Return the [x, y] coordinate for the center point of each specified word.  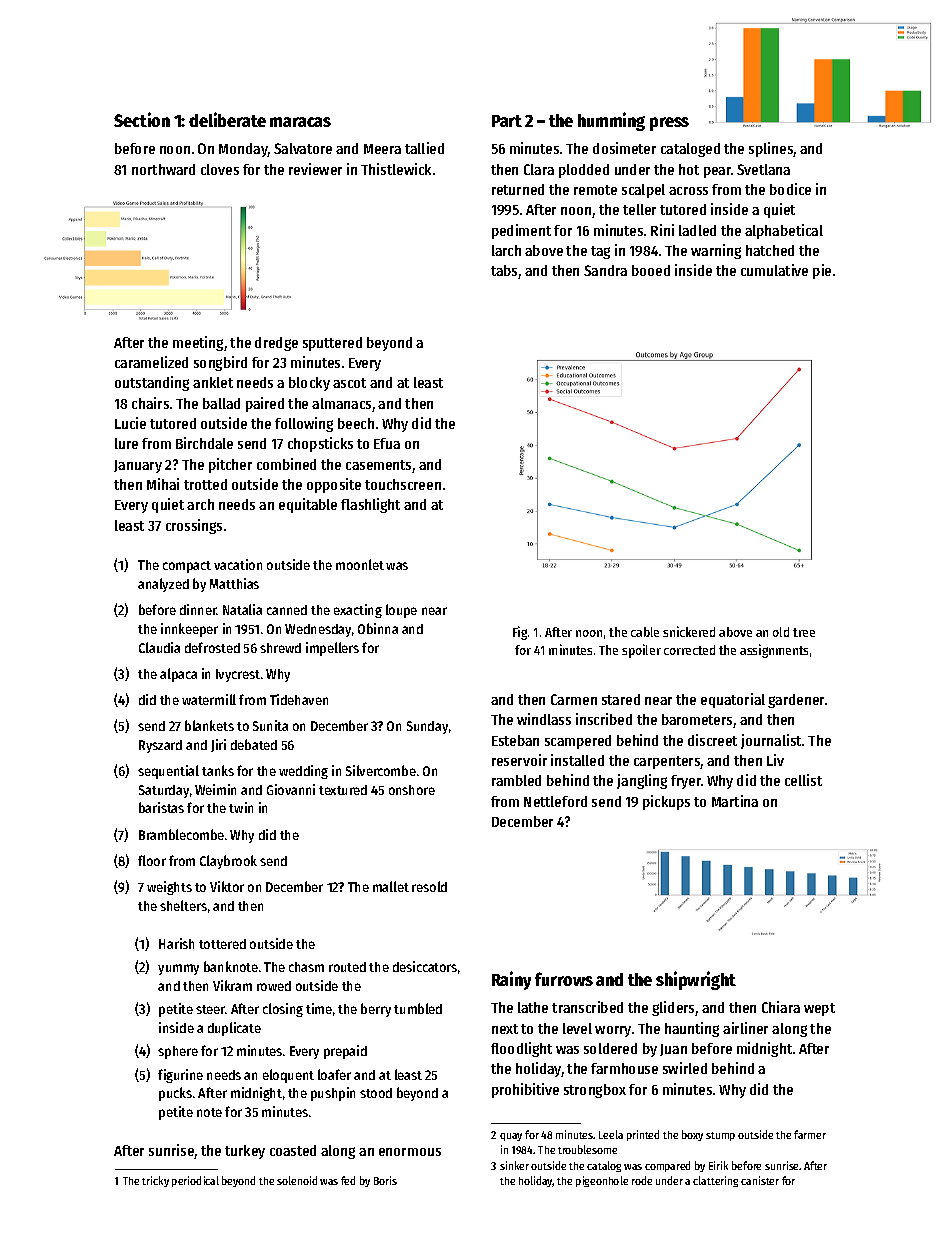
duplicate [234, 1029]
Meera [382, 149]
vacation [238, 564]
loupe [401, 611]
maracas [300, 122]
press [669, 124]
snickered [689, 631]
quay [511, 1137]
